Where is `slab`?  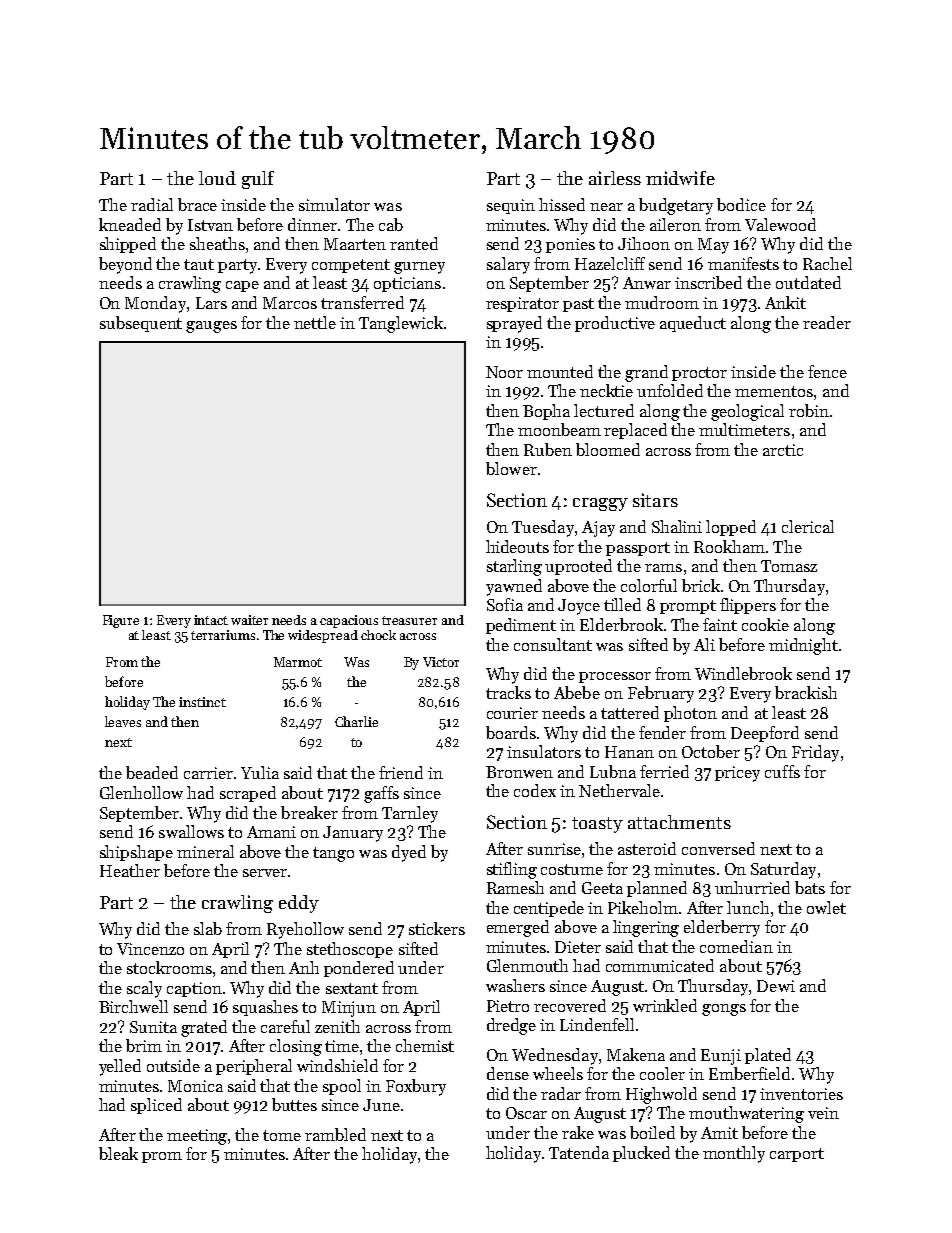
slab is located at coordinates (208, 928).
